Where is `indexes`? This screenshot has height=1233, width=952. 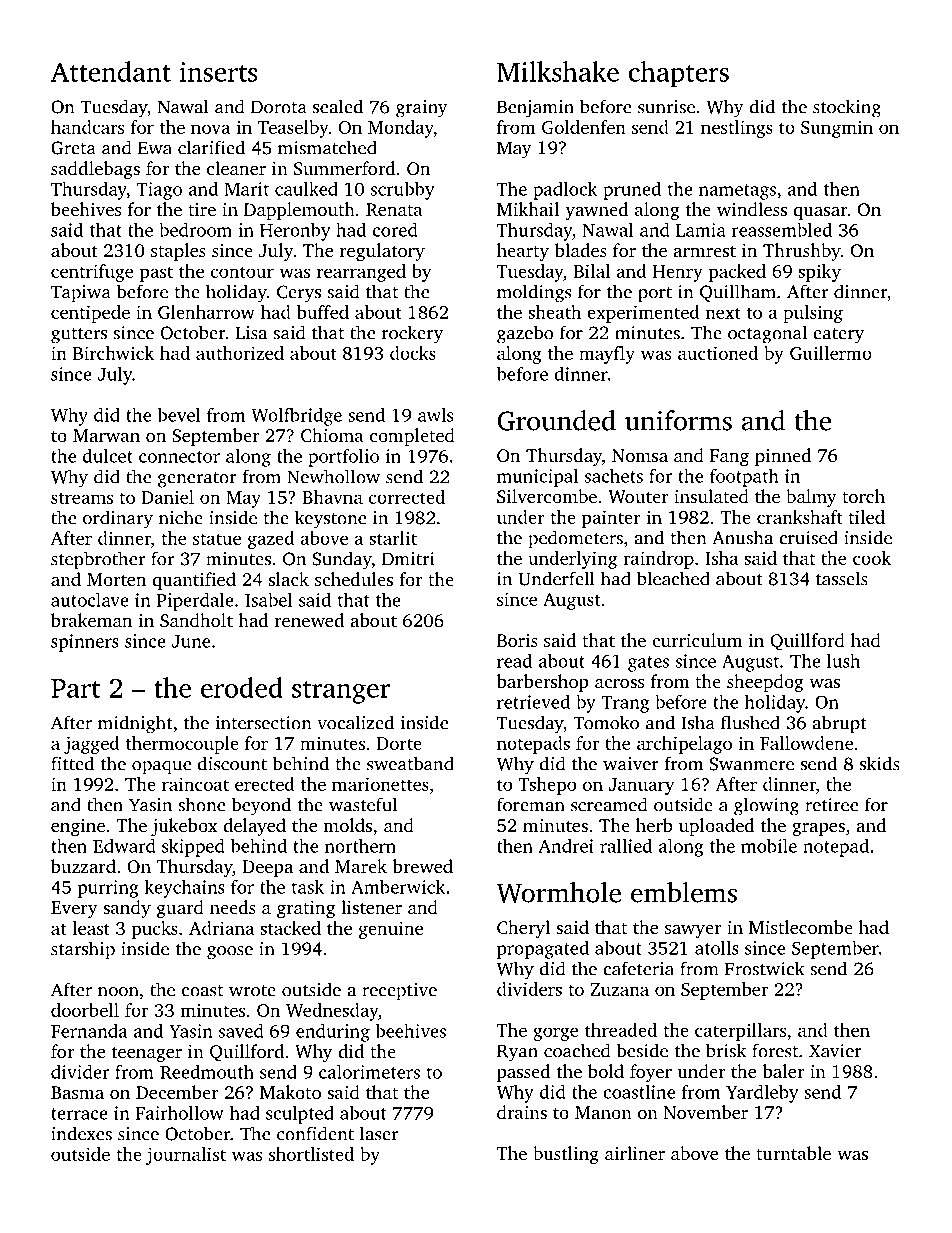 indexes is located at coordinates (81, 1133).
